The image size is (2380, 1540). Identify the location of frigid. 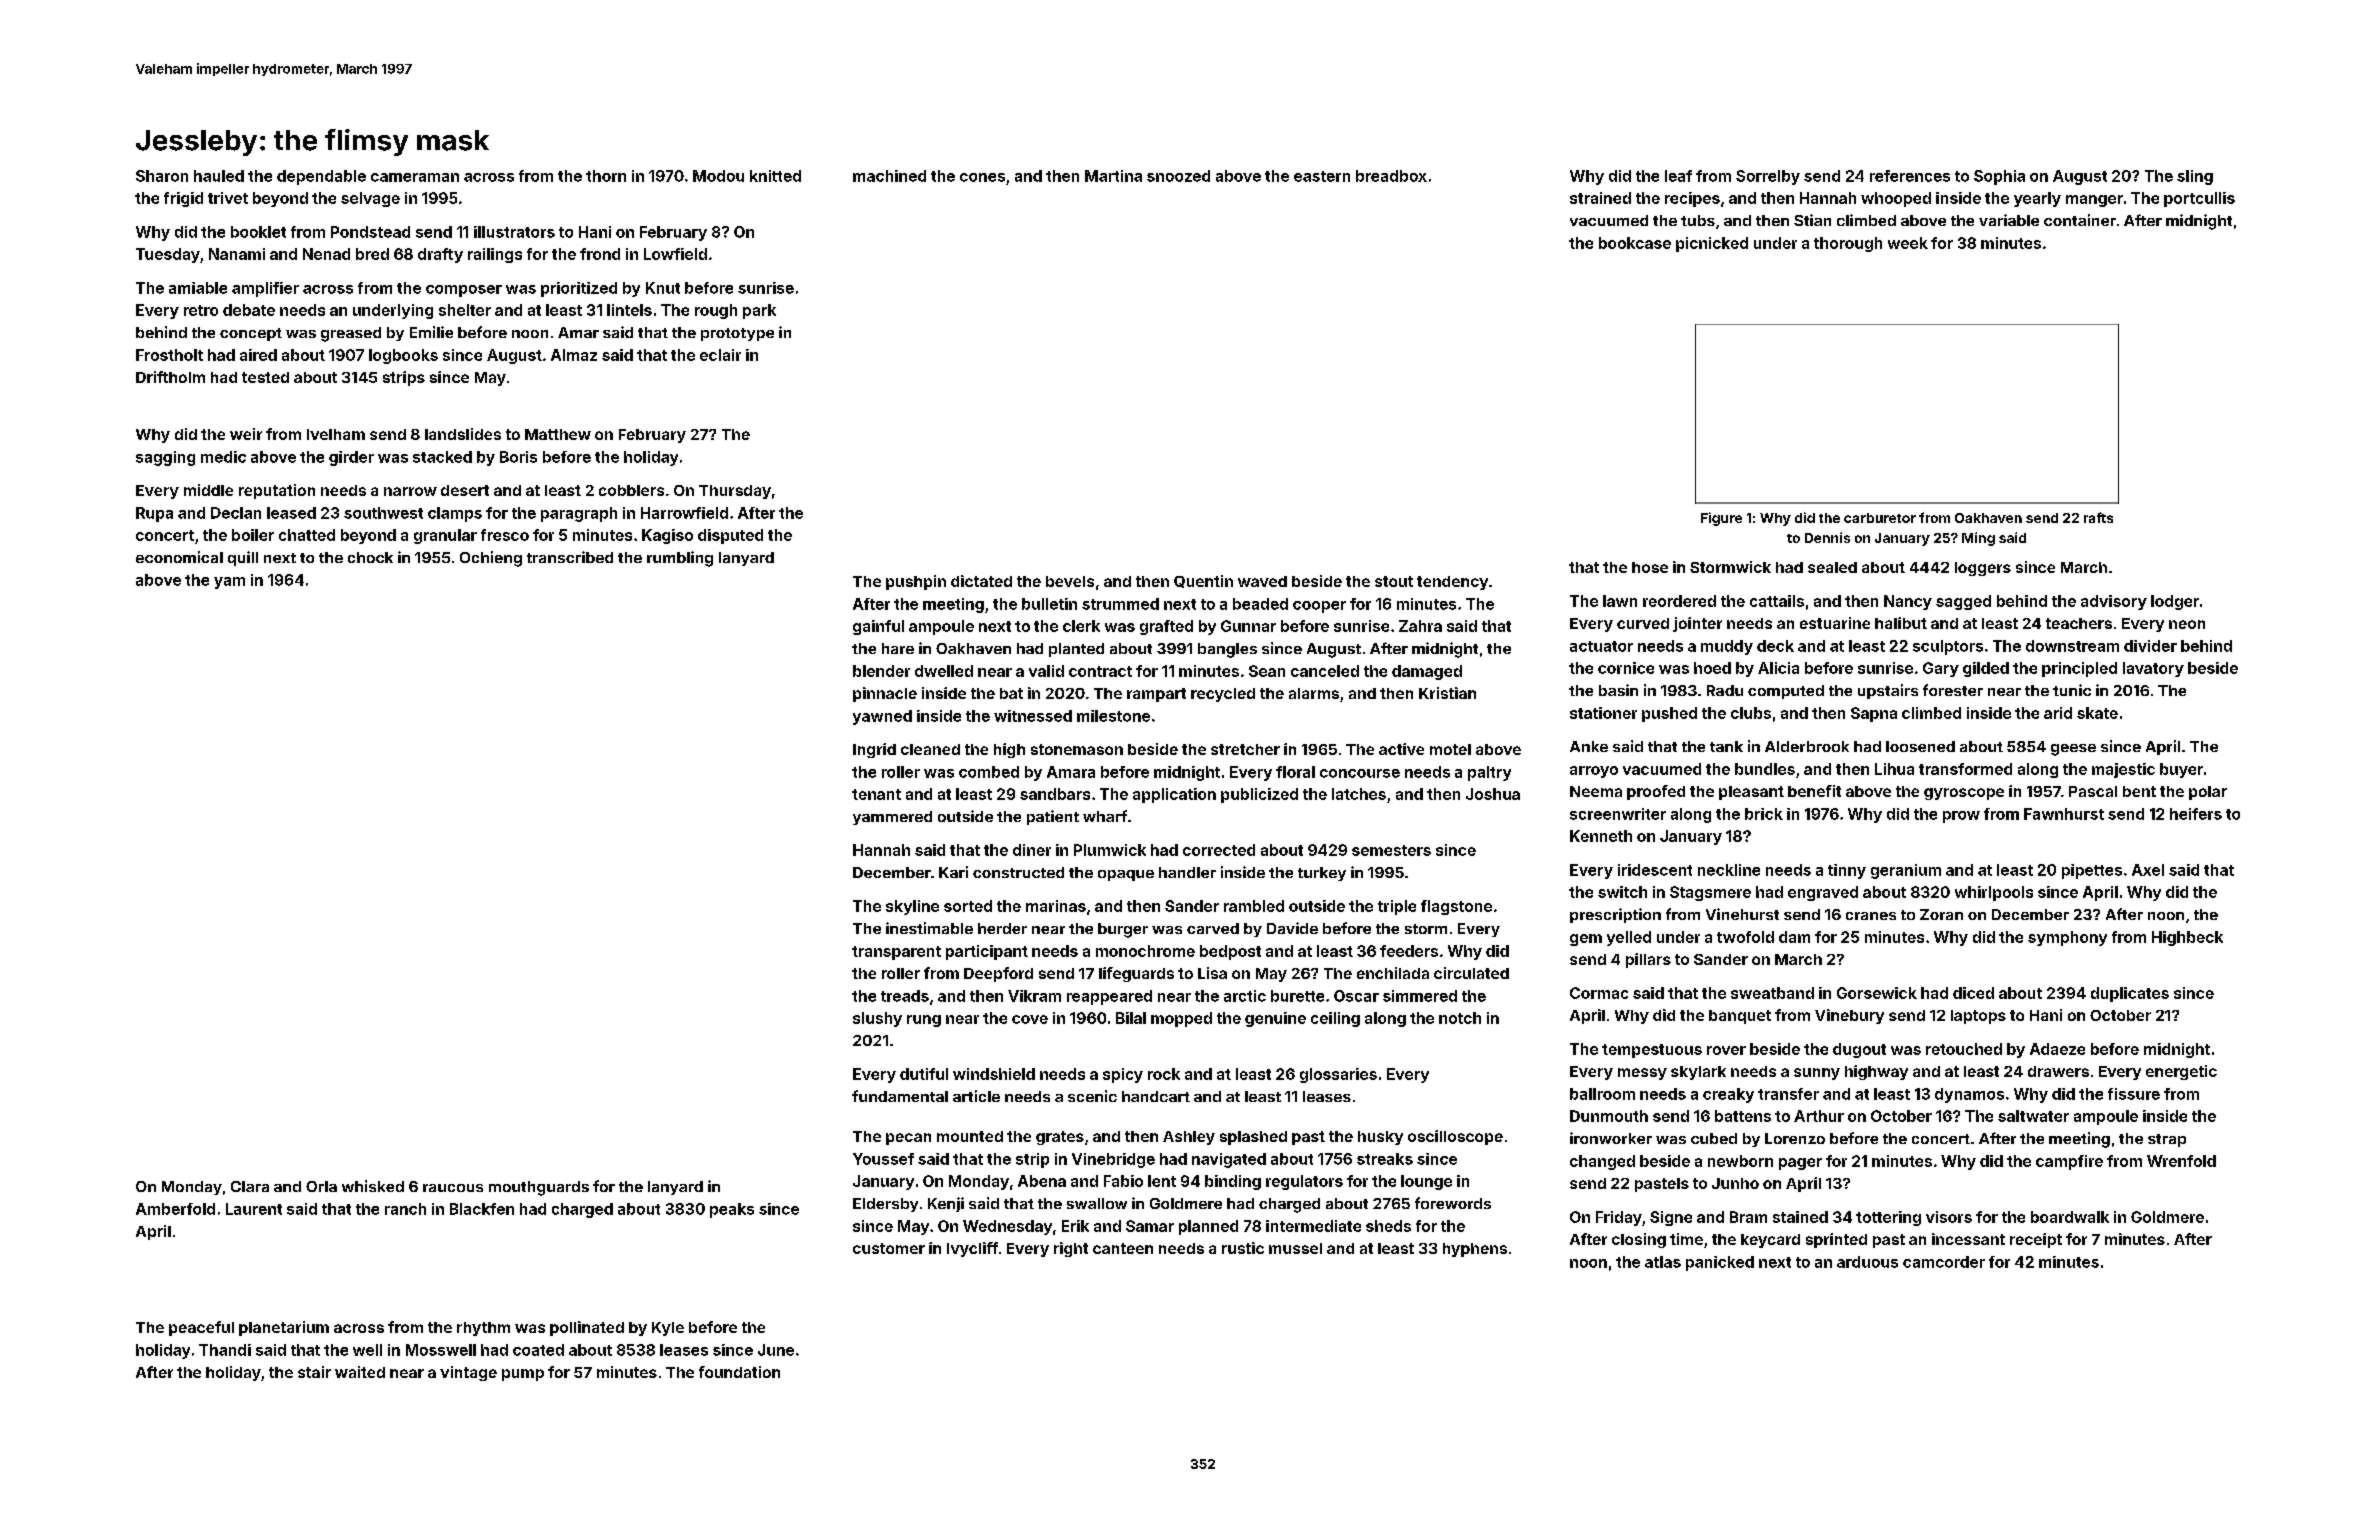
(183, 199).
